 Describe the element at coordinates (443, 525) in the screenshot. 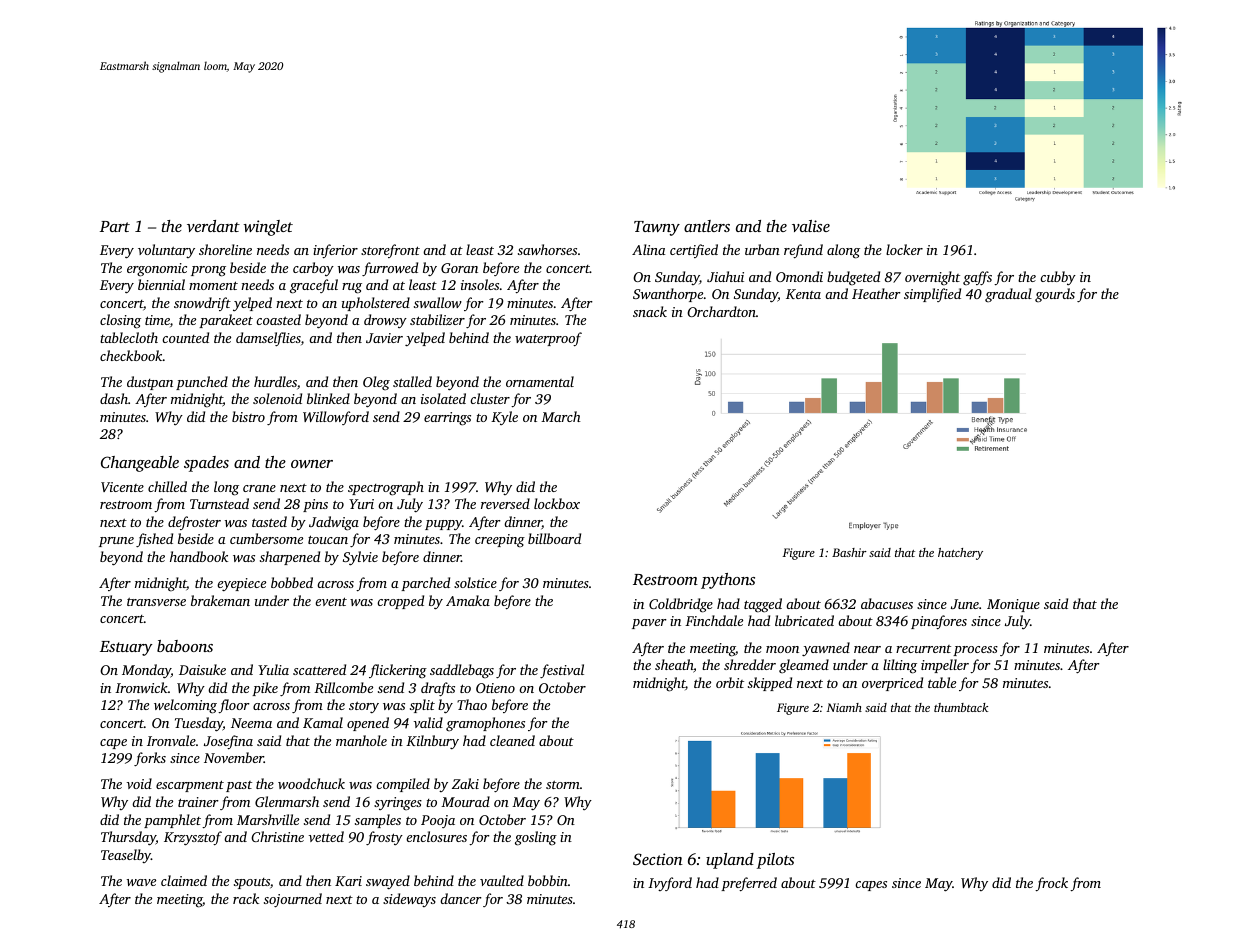

I see `puppy` at that location.
